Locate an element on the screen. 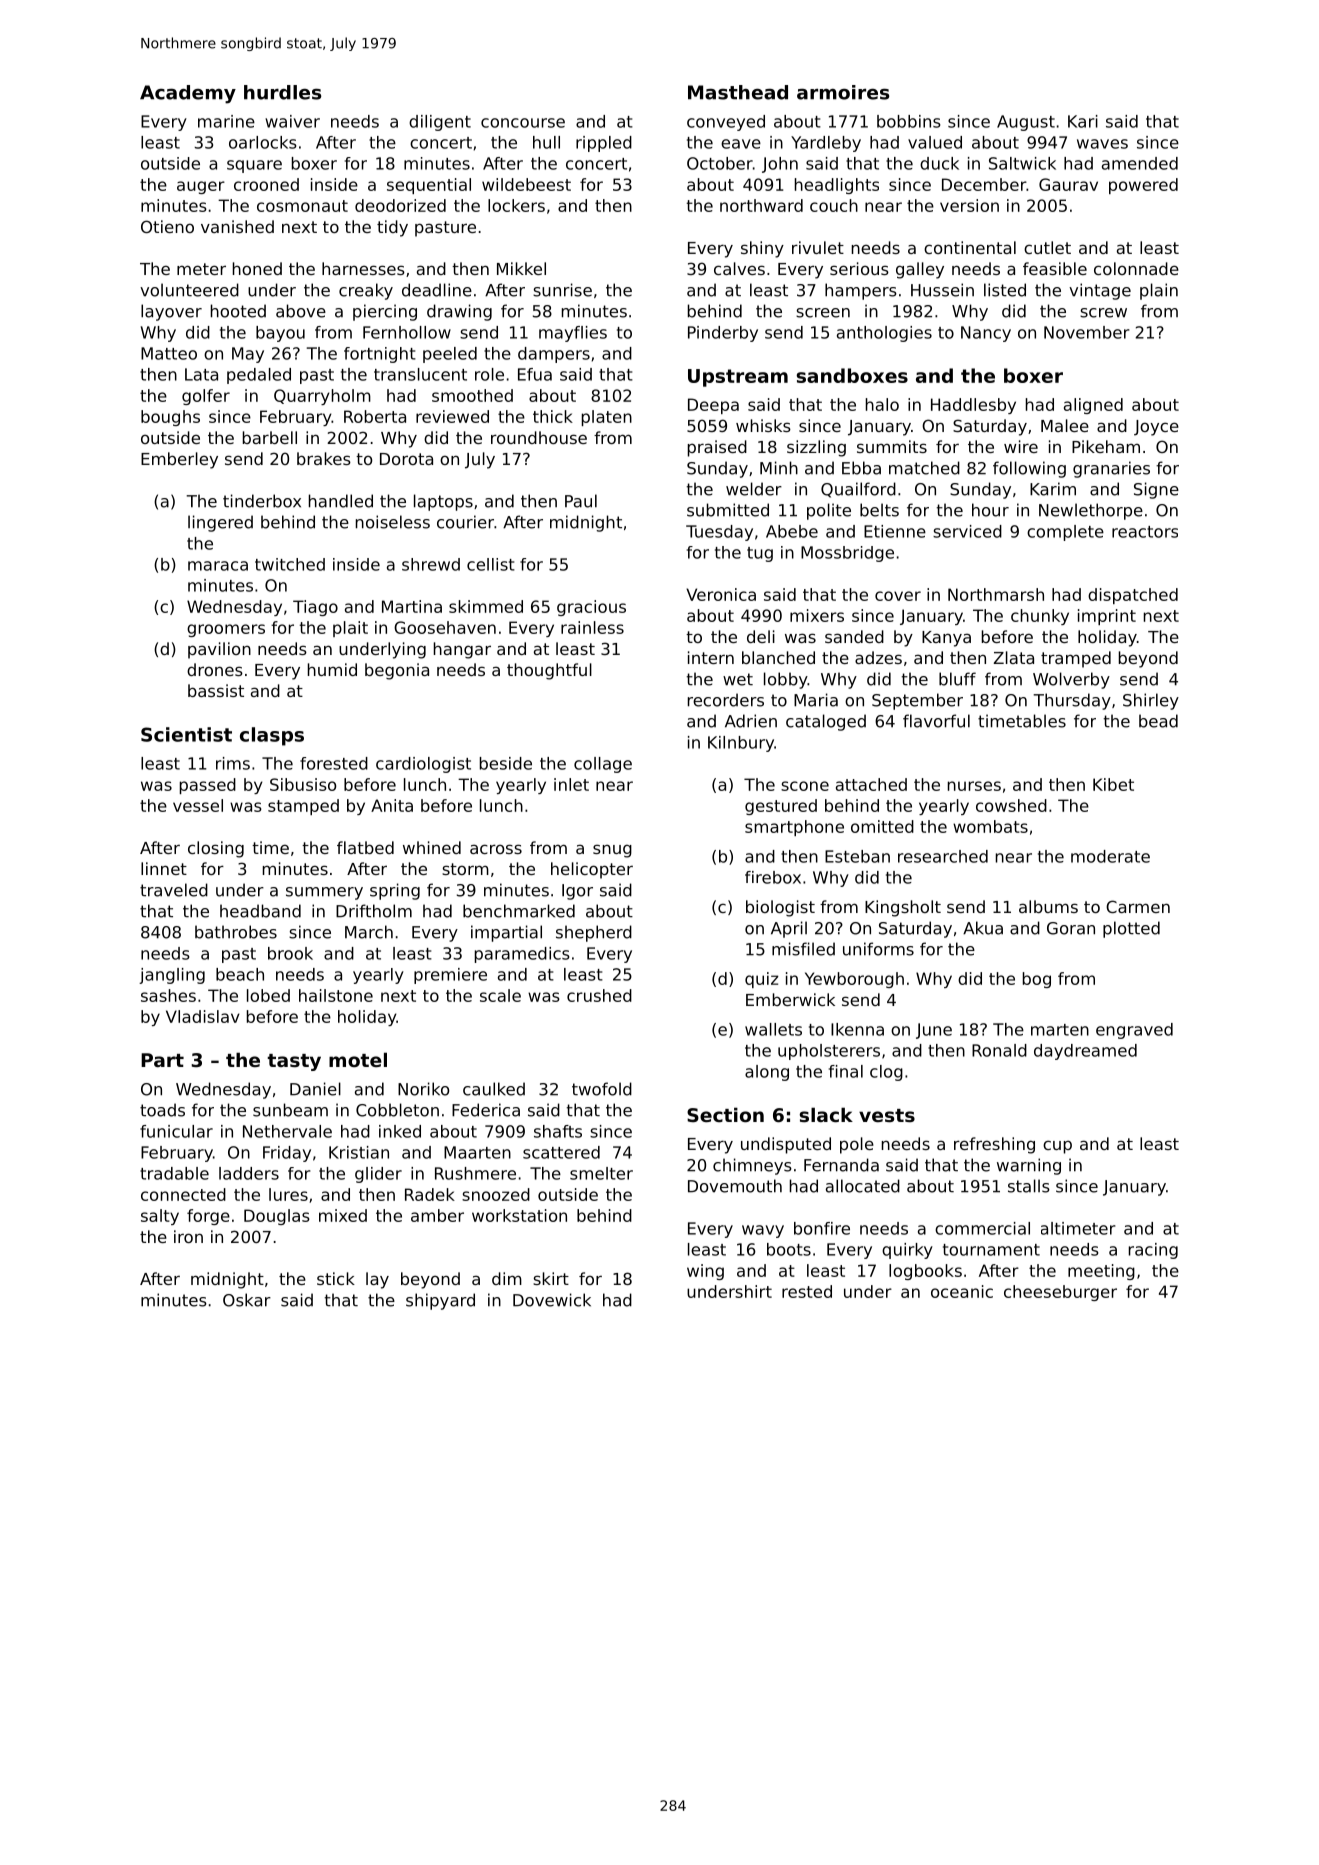 This screenshot has height=1865, width=1319. Joyce is located at coordinates (1156, 428).
